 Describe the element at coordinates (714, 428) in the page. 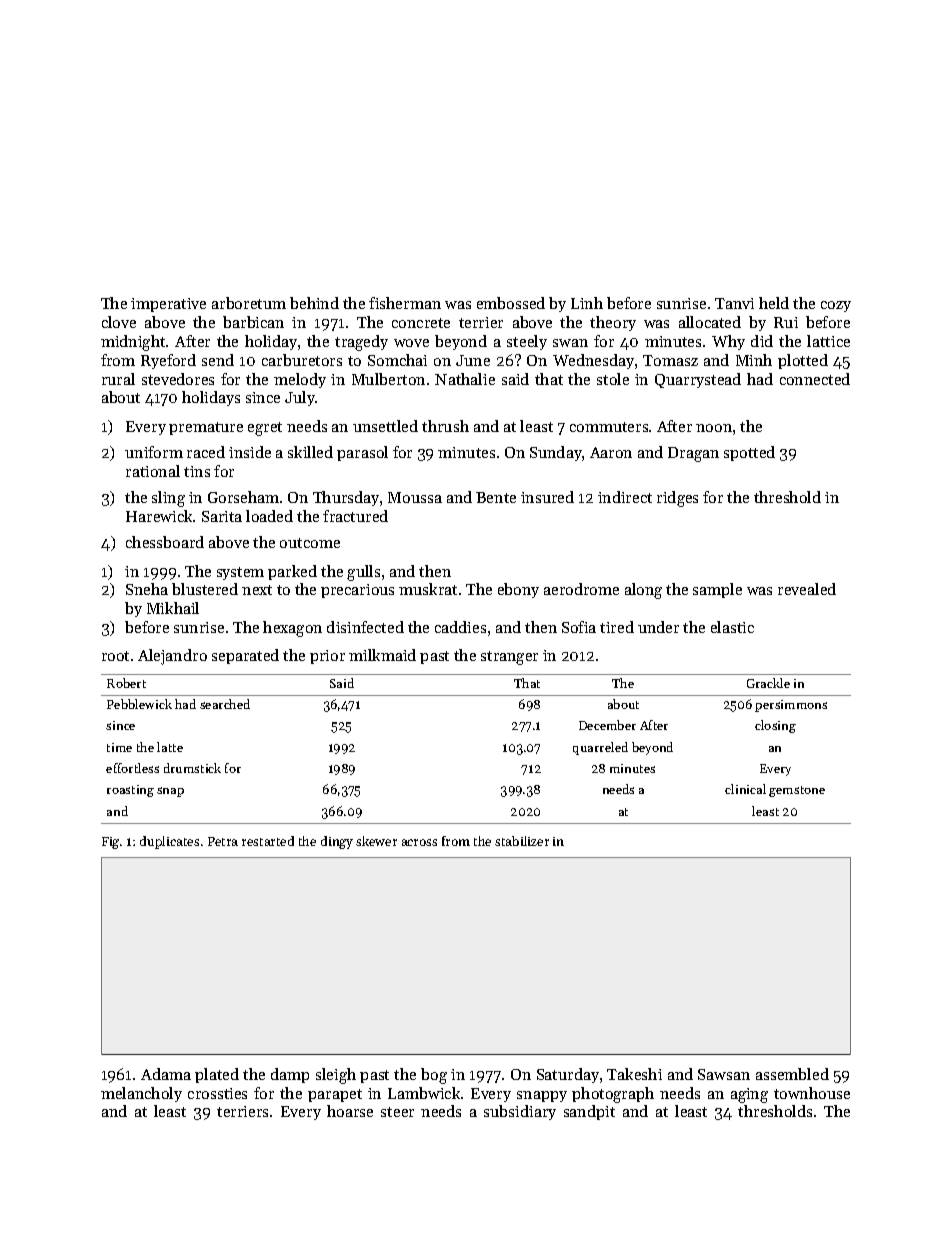

I see `noon` at that location.
